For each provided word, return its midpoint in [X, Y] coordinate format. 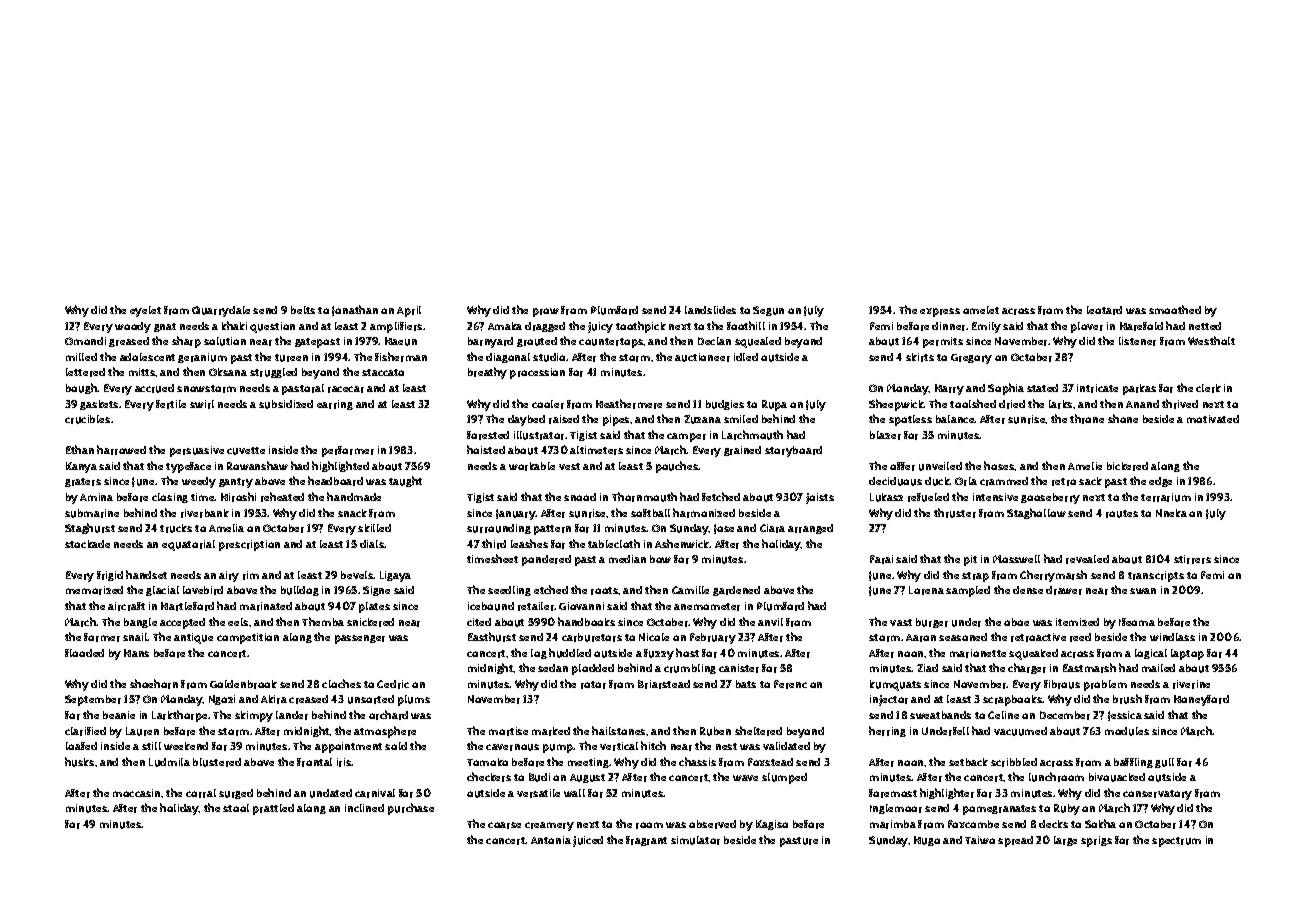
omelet [981, 310]
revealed [1087, 559]
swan [1143, 591]
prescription [249, 545]
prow [546, 312]
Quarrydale [221, 311]
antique [193, 638]
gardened [736, 591]
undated [331, 793]
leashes [529, 543]
